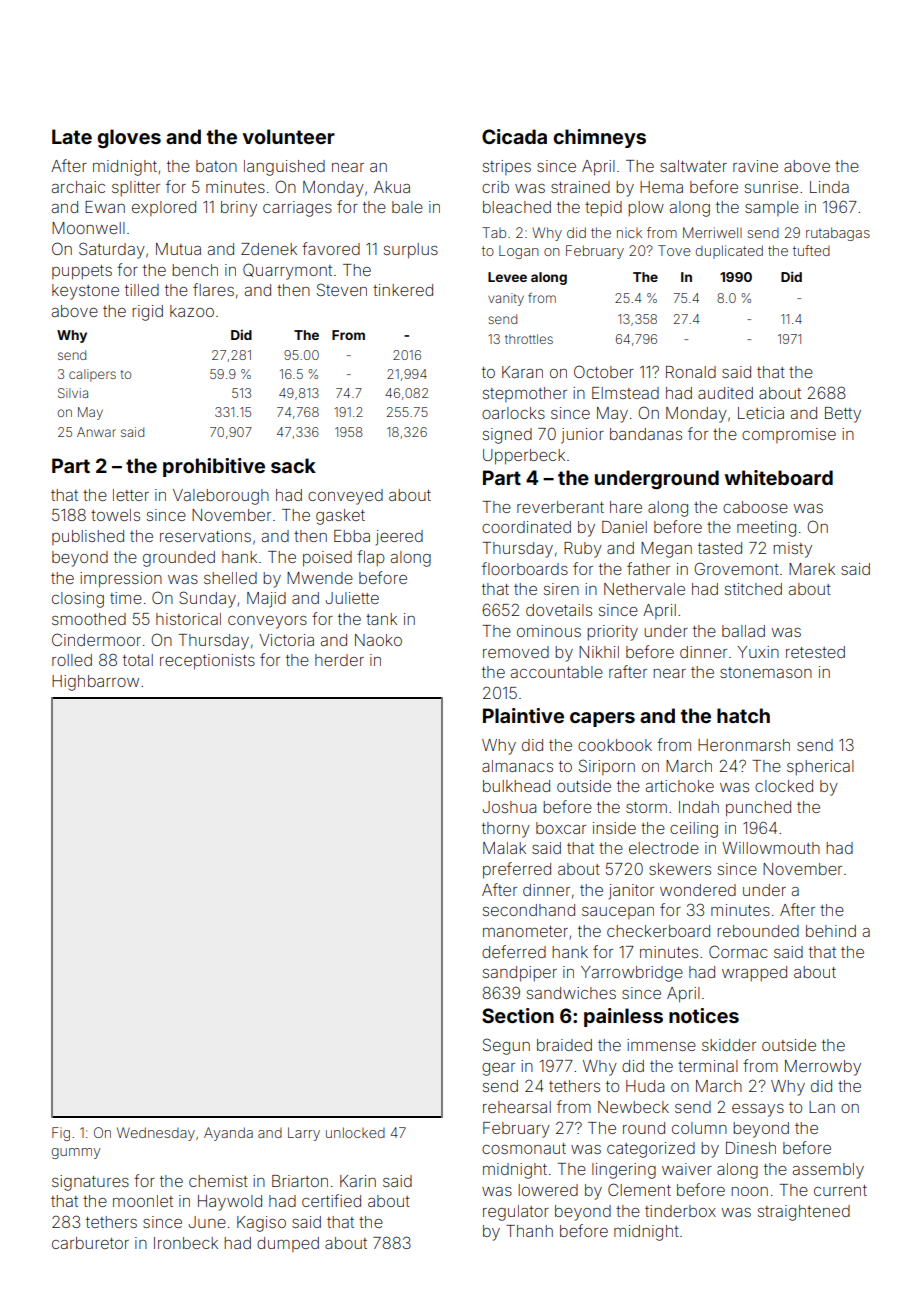 The width and height of the document is (924, 1314). I want to click on carburetor, so click(90, 1243).
